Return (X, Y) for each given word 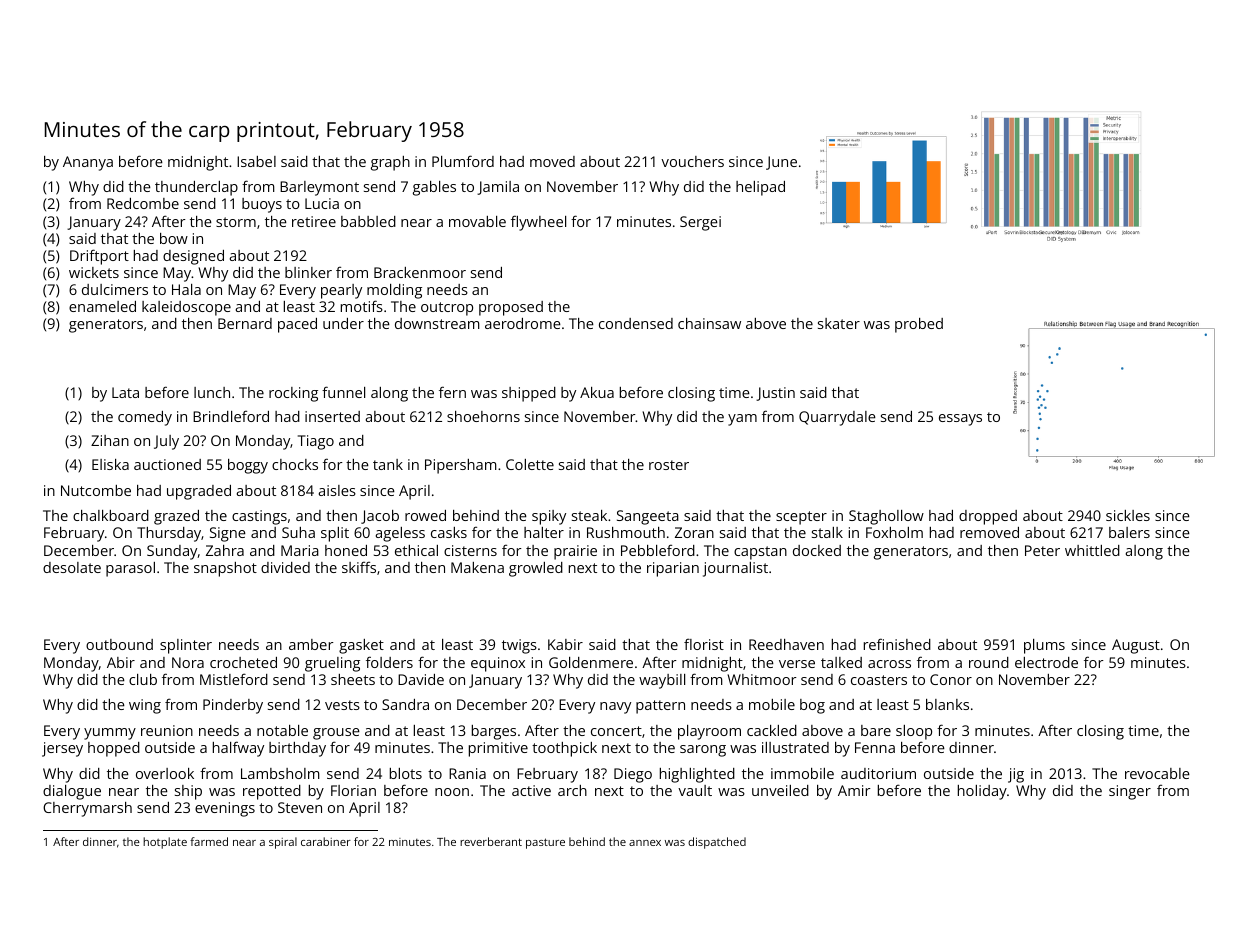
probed (919, 325)
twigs (519, 646)
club (143, 679)
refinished (897, 644)
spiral (283, 843)
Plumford (463, 161)
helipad (760, 188)
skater (839, 323)
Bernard (245, 323)
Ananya (88, 163)
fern (452, 392)
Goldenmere (591, 662)
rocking (293, 394)
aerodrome (523, 323)
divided (285, 567)
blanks (947, 704)
